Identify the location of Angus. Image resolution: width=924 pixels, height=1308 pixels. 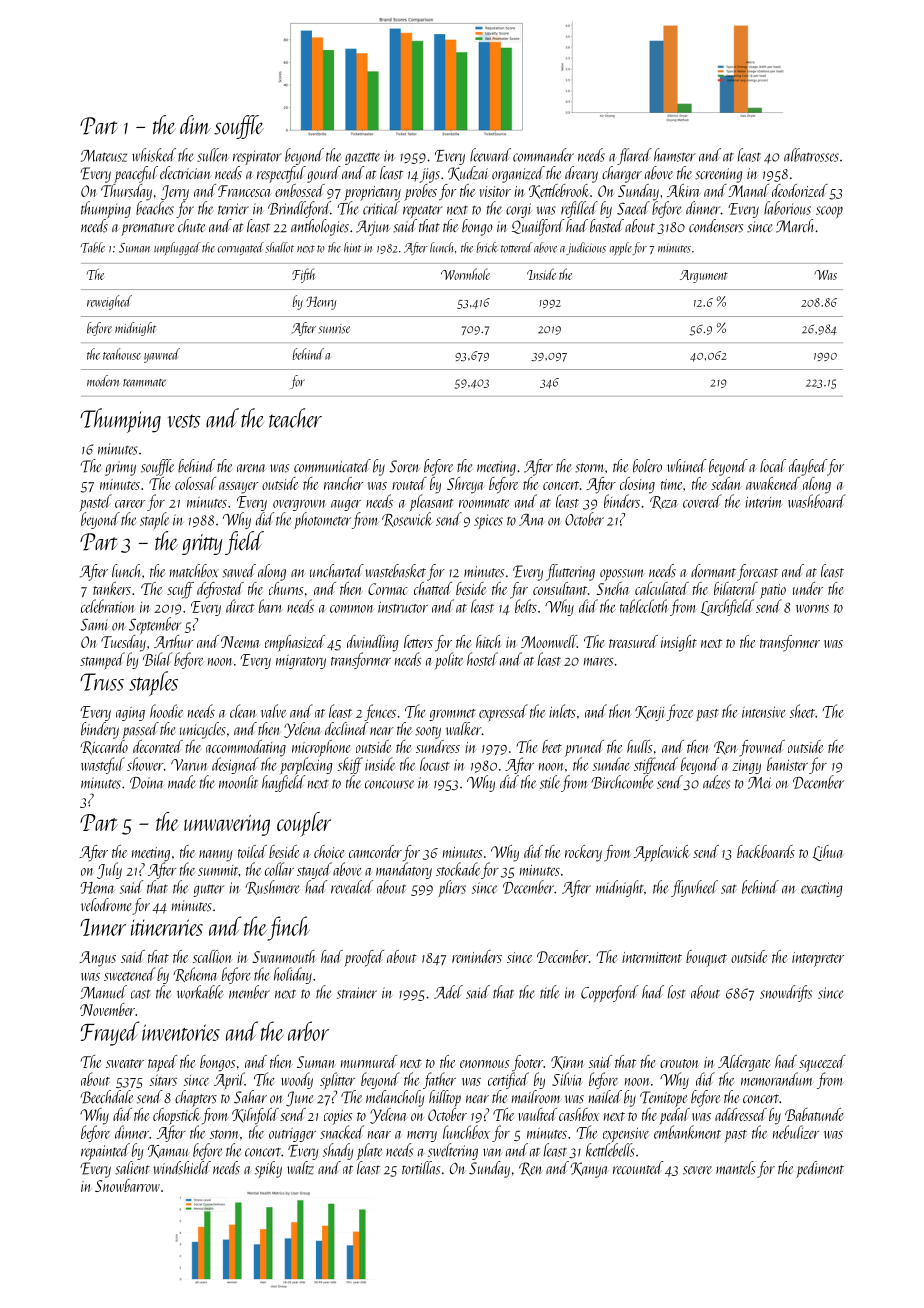
(97, 959).
